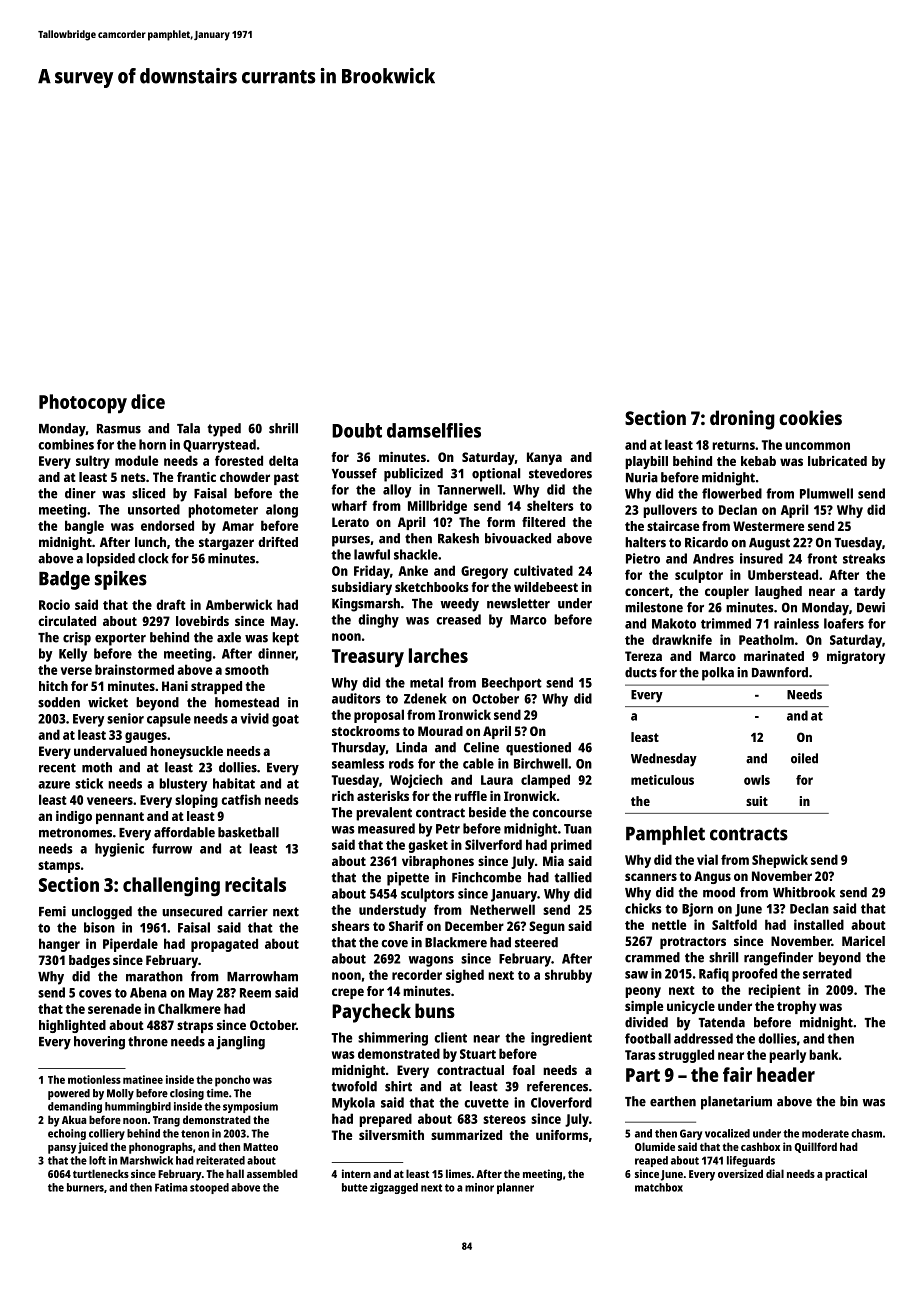  What do you see at coordinates (804, 758) in the document?
I see `oiled` at bounding box center [804, 758].
